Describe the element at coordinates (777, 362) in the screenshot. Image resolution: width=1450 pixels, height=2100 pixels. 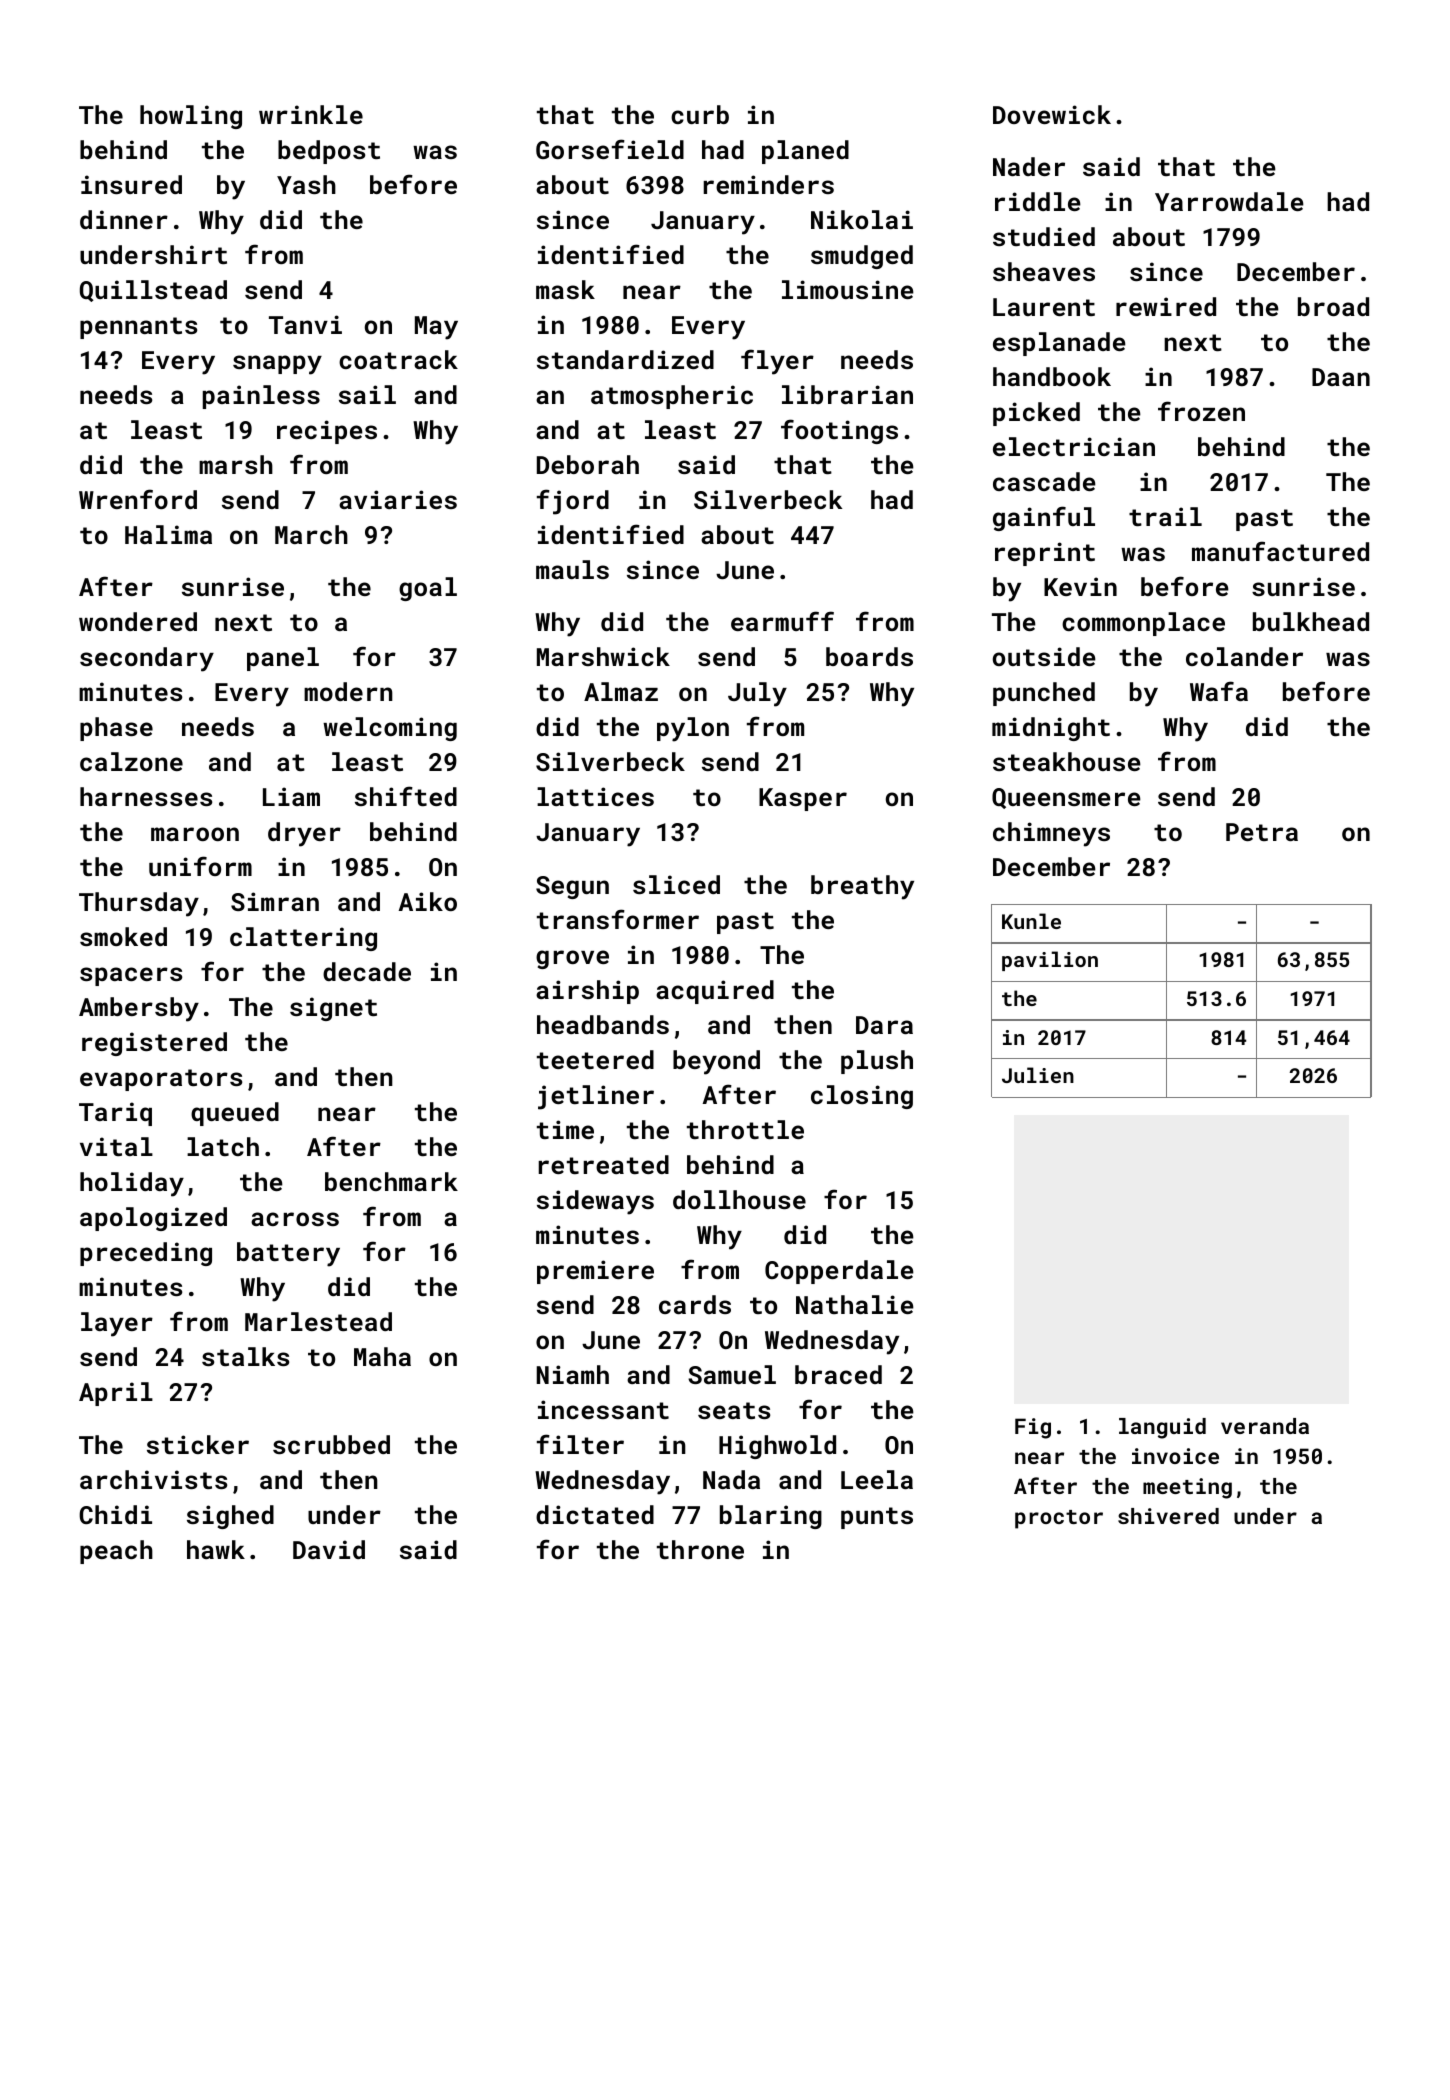
I see `flyer` at that location.
